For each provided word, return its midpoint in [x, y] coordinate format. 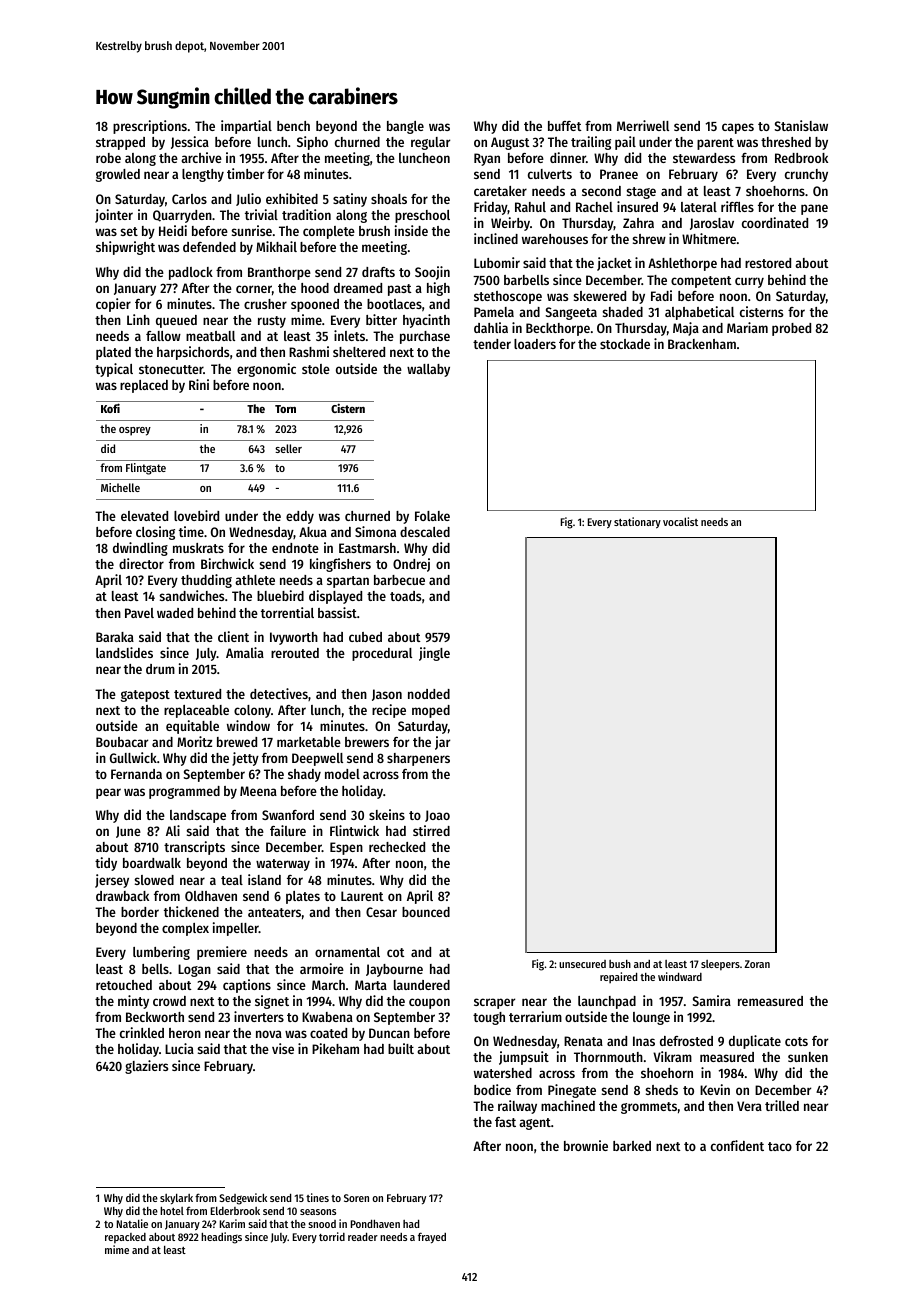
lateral [699, 207]
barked [632, 1146]
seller [288, 448]
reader [363, 1237]
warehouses [555, 239]
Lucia [179, 1048]
